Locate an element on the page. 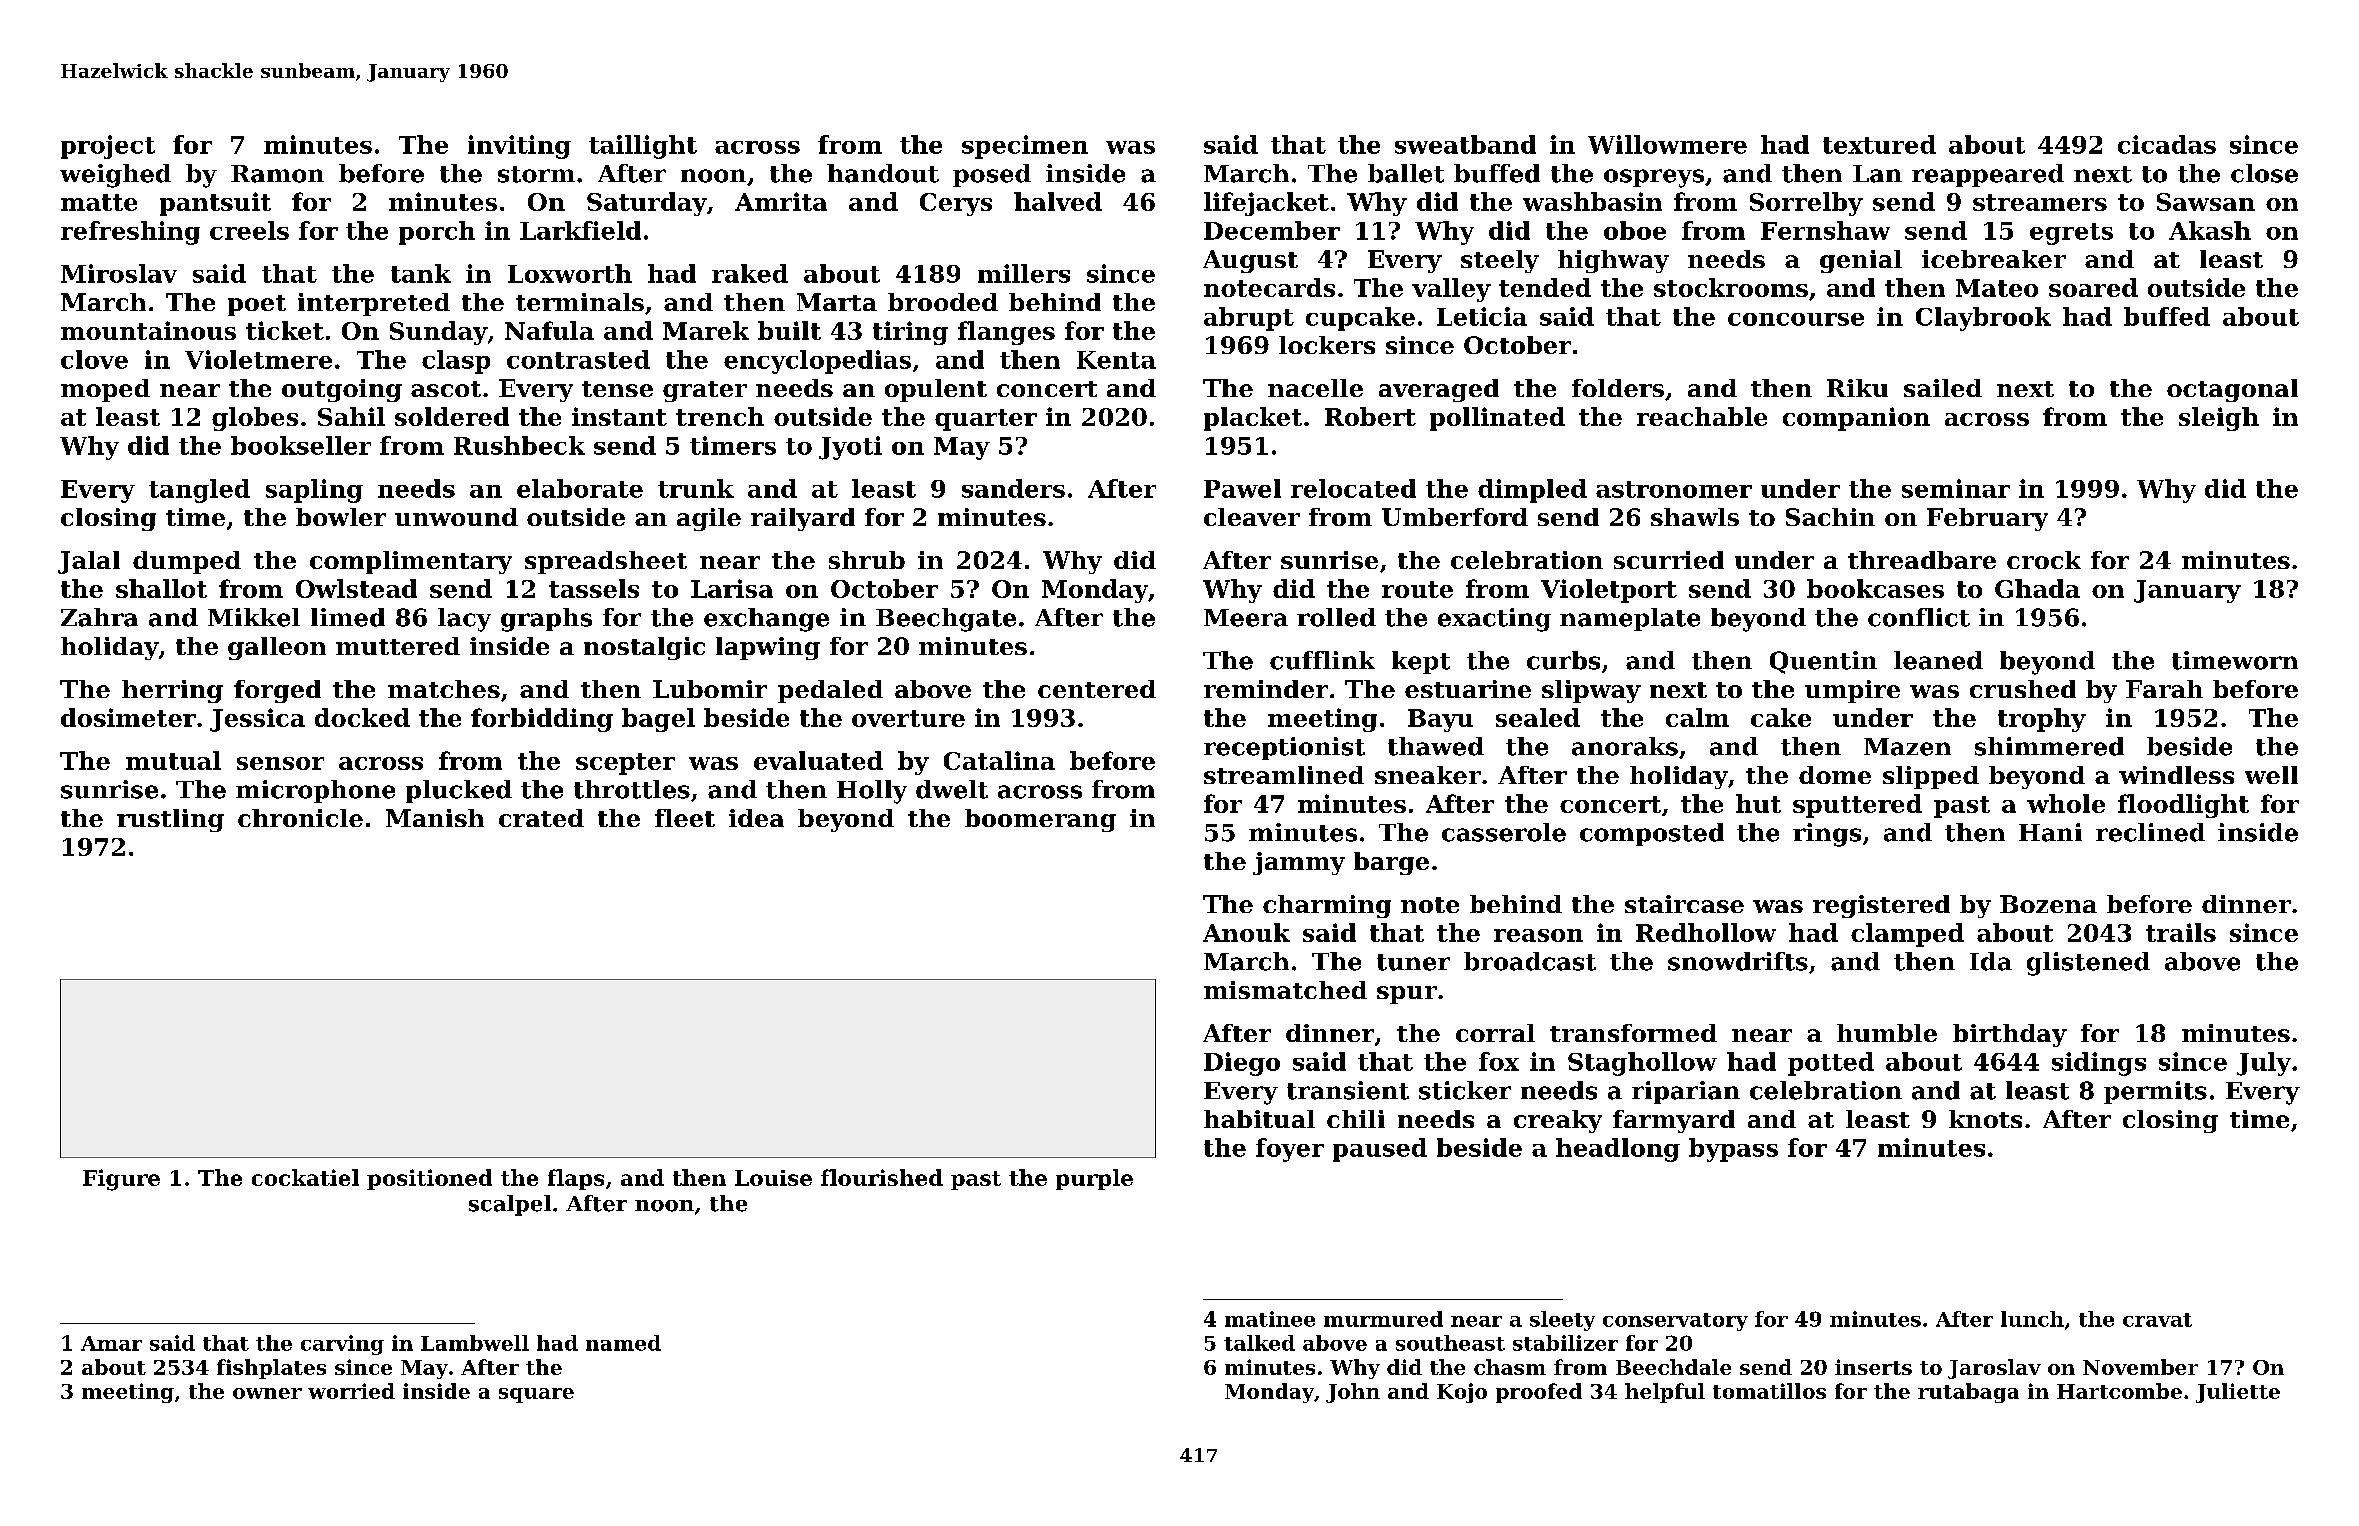 The width and height of the image is (2359, 1526). habitual is located at coordinates (1259, 1119).
